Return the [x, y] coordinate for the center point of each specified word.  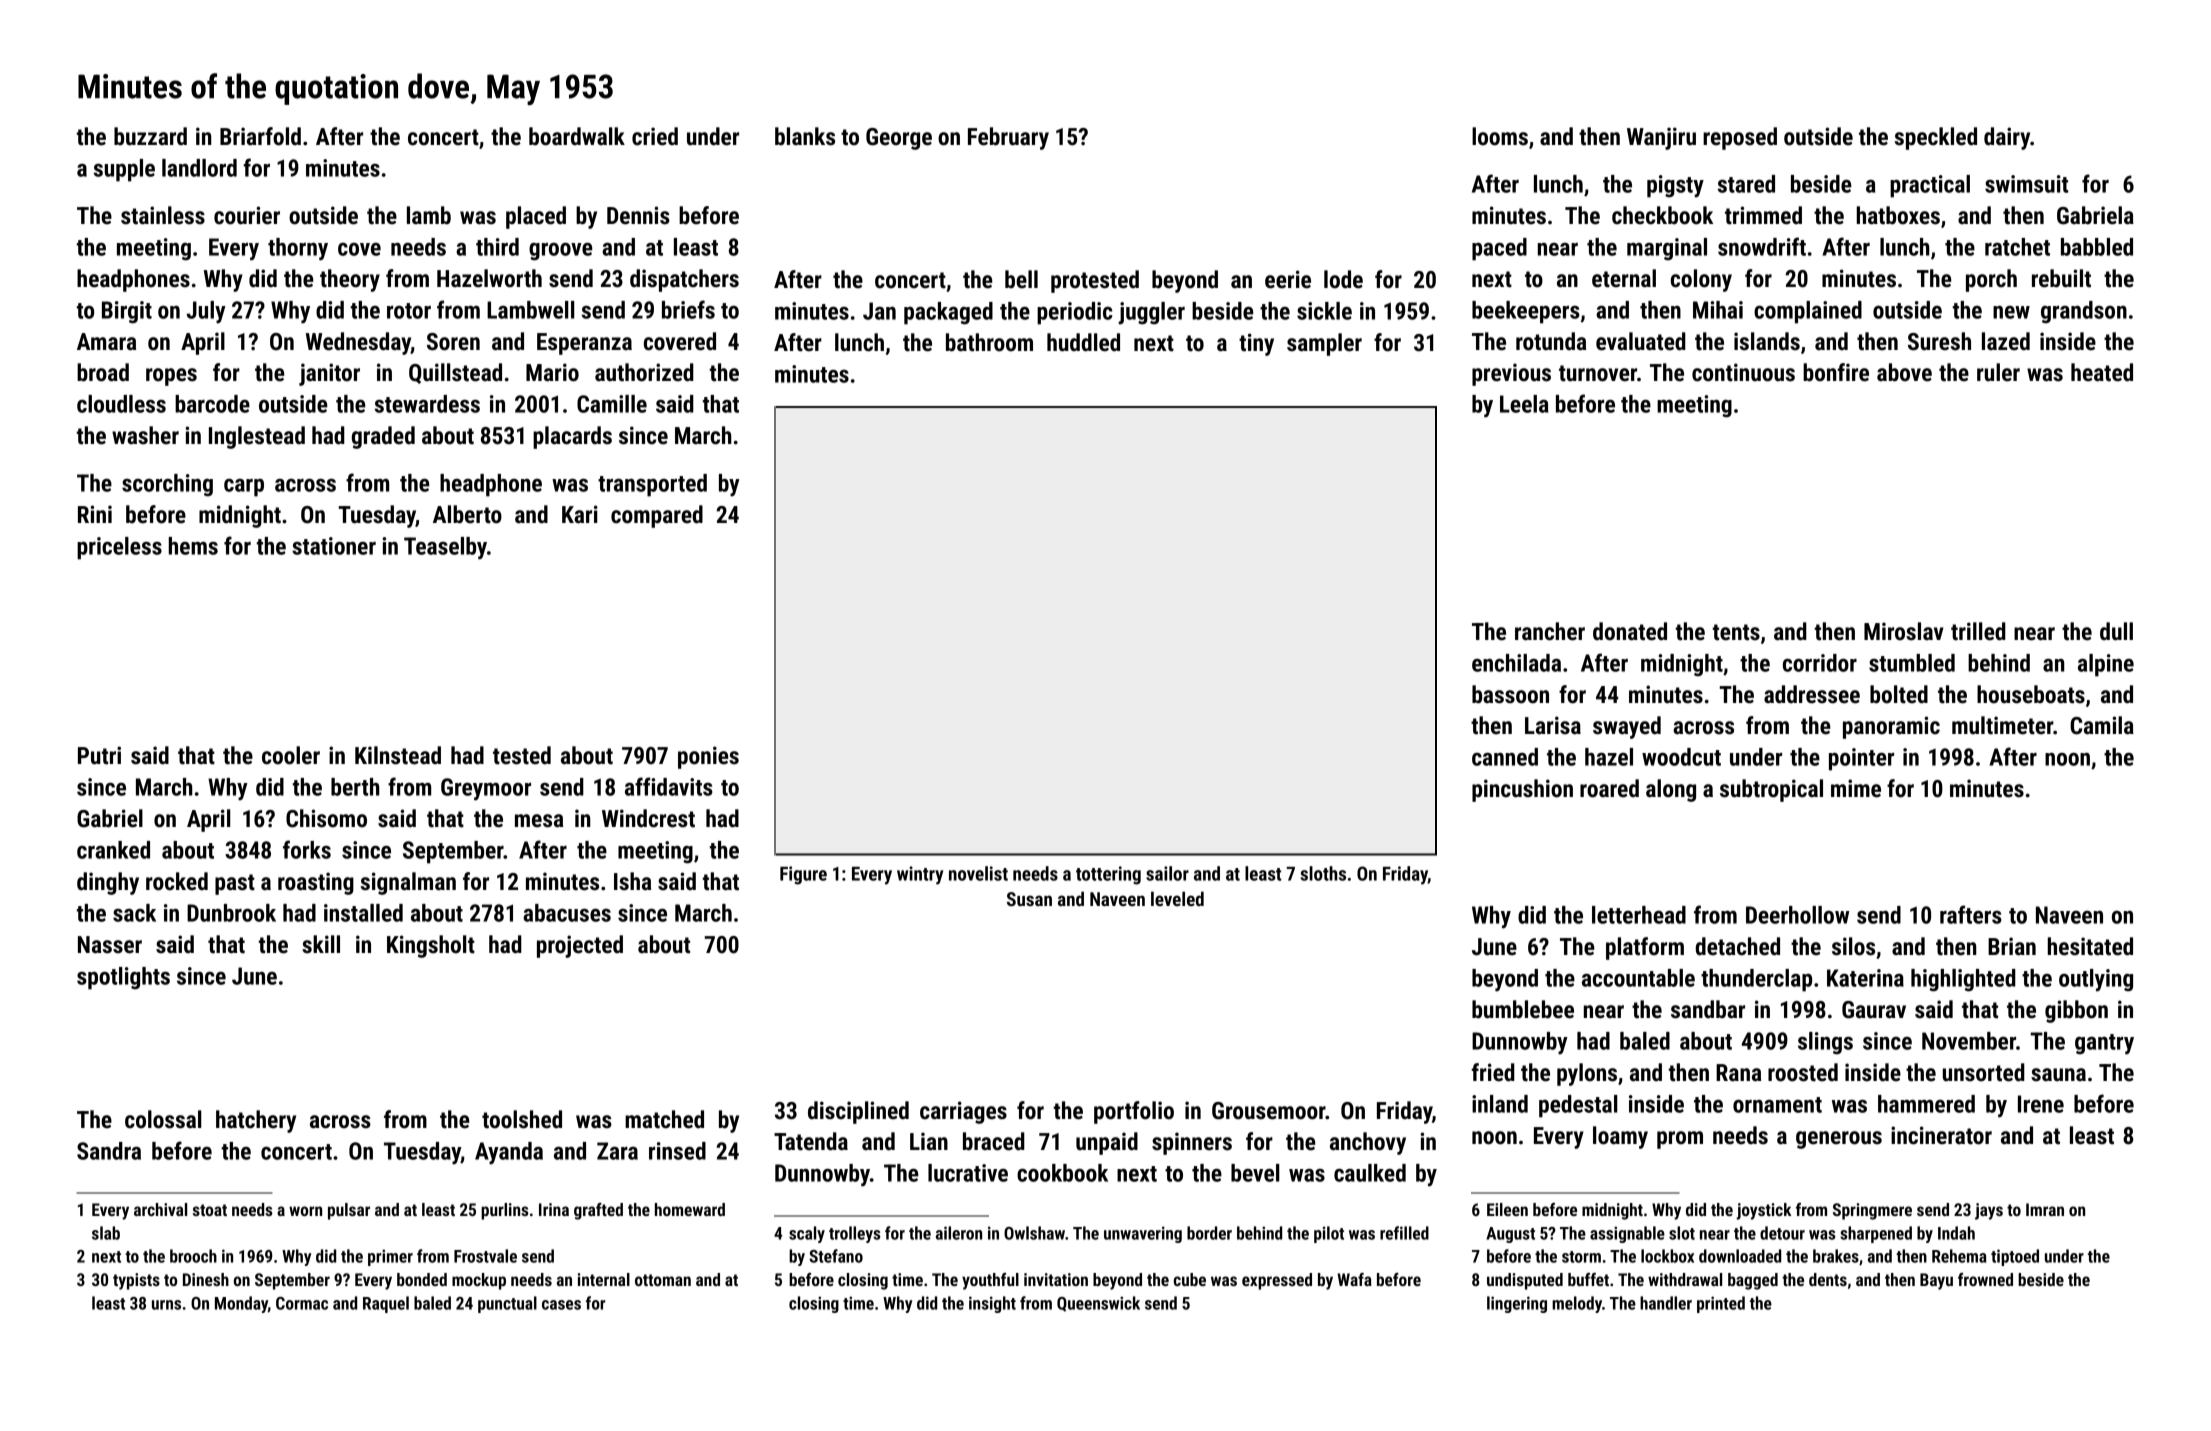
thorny [298, 249]
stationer [334, 546]
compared [657, 516]
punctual [507, 1304]
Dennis [638, 215]
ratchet [2017, 247]
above [1904, 372]
